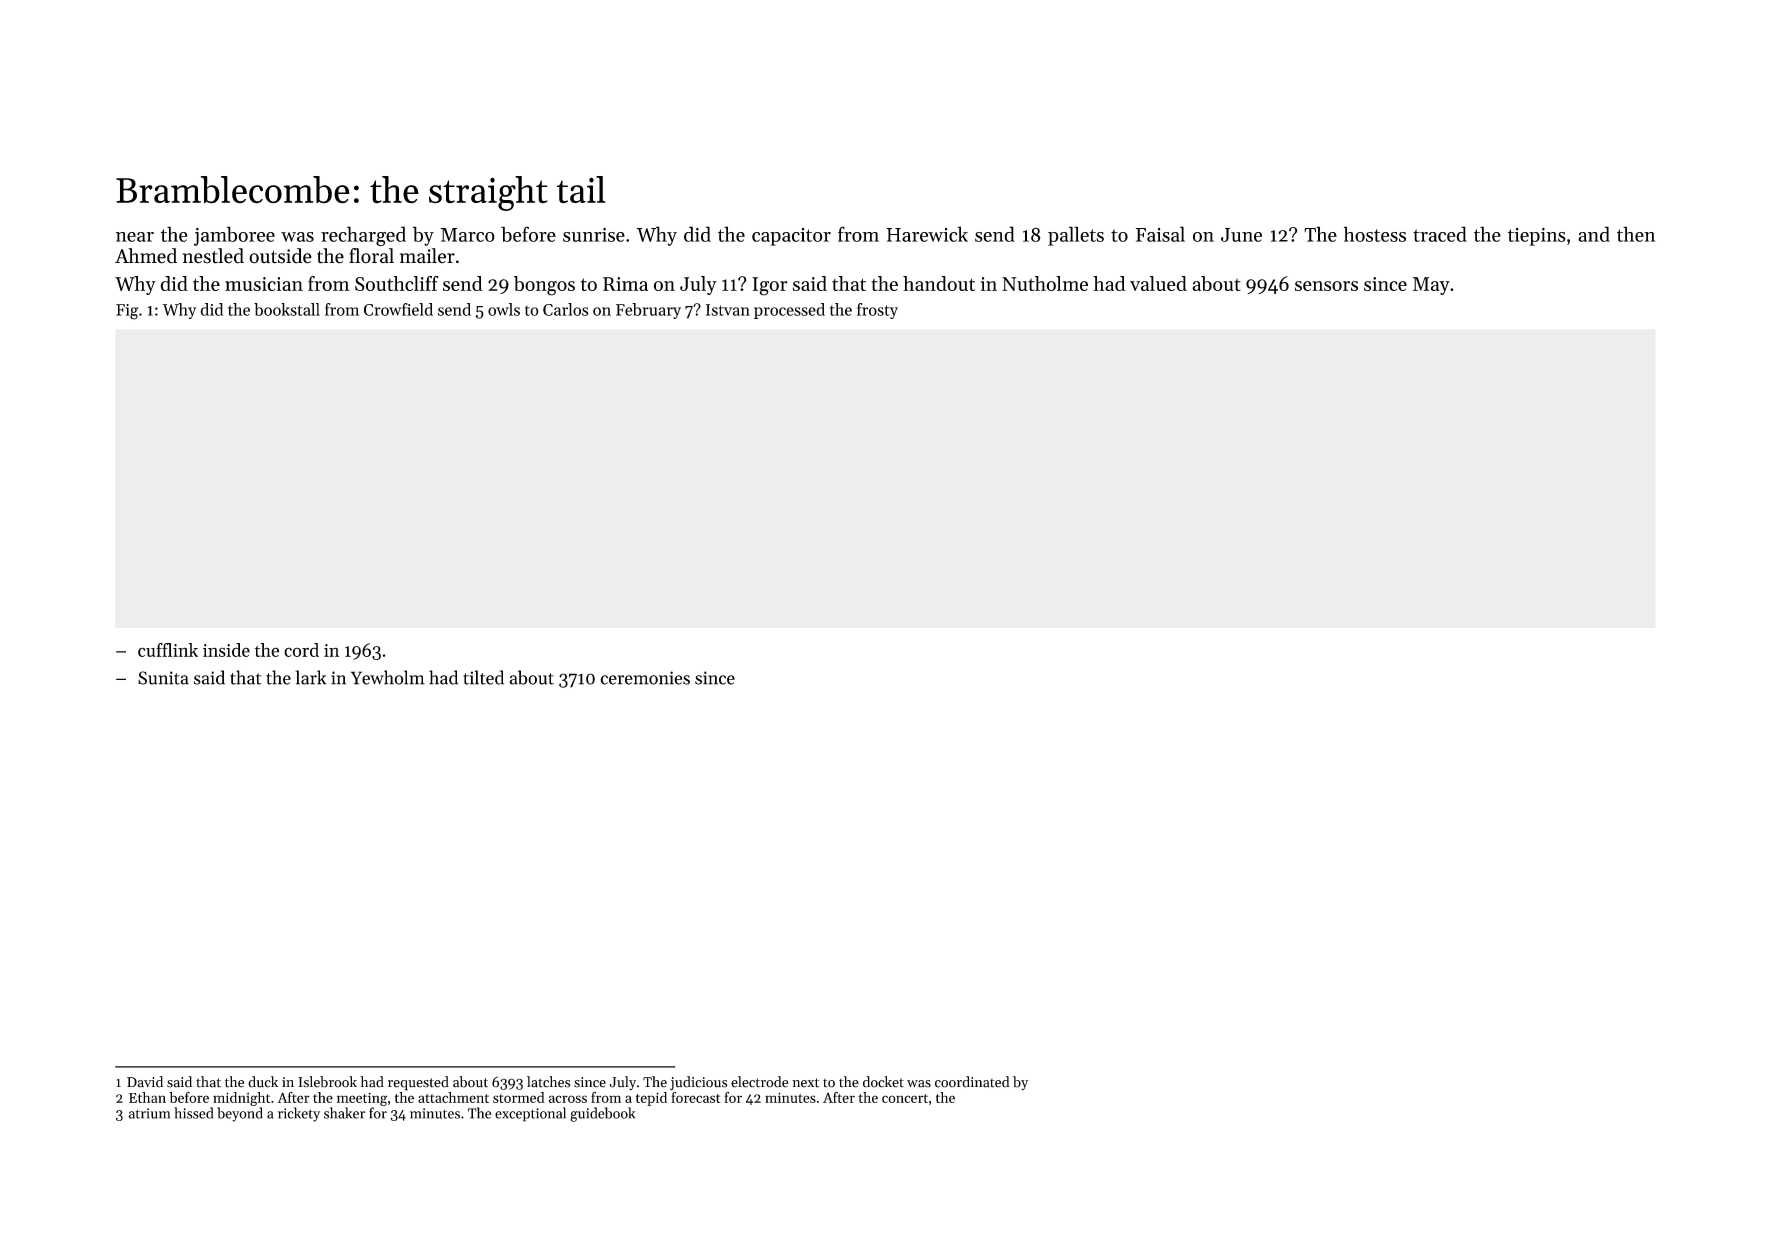 The width and height of the page is (1771, 1252). I want to click on frosty, so click(877, 311).
